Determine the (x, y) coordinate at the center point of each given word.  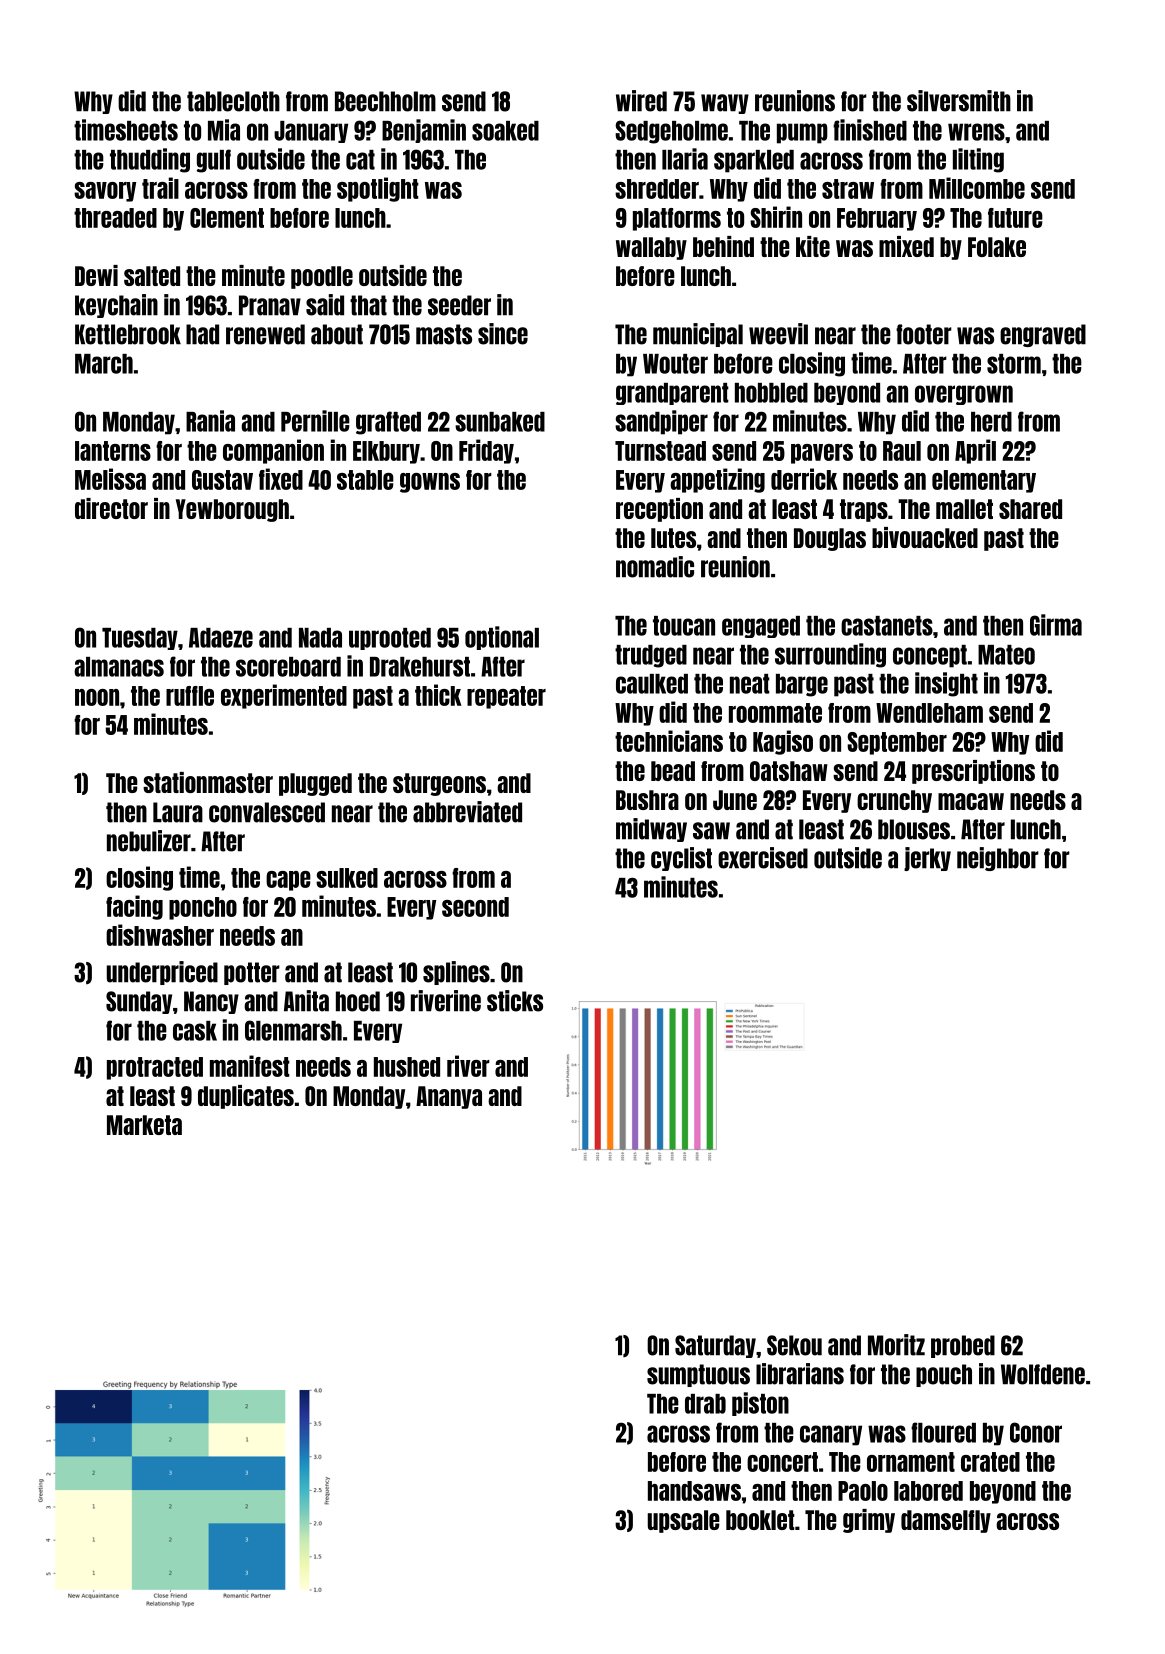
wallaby (651, 248)
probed (963, 1346)
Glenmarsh (293, 1030)
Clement (227, 218)
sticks (515, 1001)
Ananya (449, 1097)
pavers (822, 454)
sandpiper (661, 422)
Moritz (896, 1345)
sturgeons (439, 784)
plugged (315, 784)
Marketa (144, 1125)
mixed (906, 246)
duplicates (246, 1097)
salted (152, 276)
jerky (927, 859)
